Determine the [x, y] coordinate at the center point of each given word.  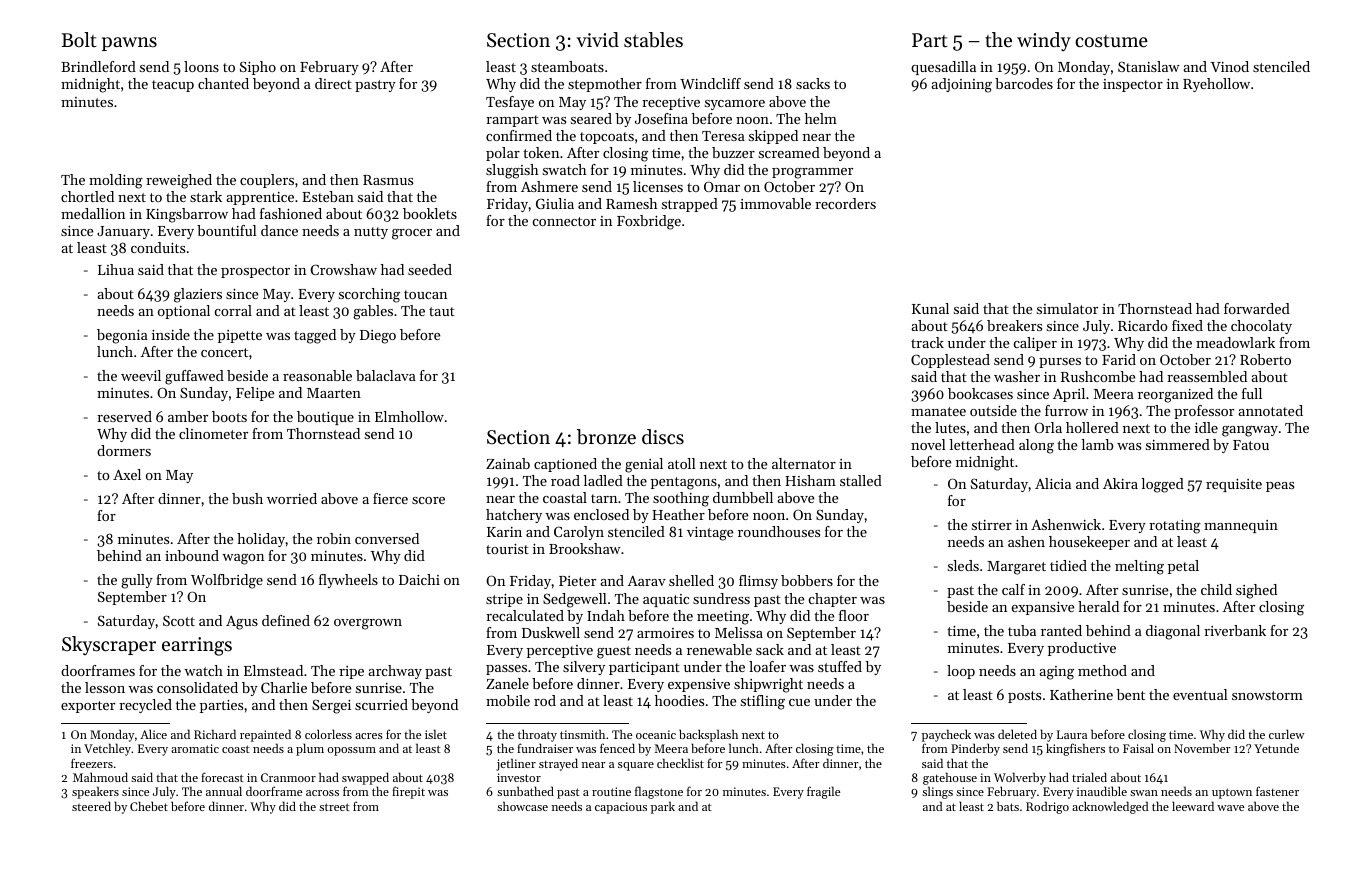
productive [1082, 649]
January [123, 232]
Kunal [930, 308]
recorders [845, 203]
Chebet [149, 806]
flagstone [659, 792]
